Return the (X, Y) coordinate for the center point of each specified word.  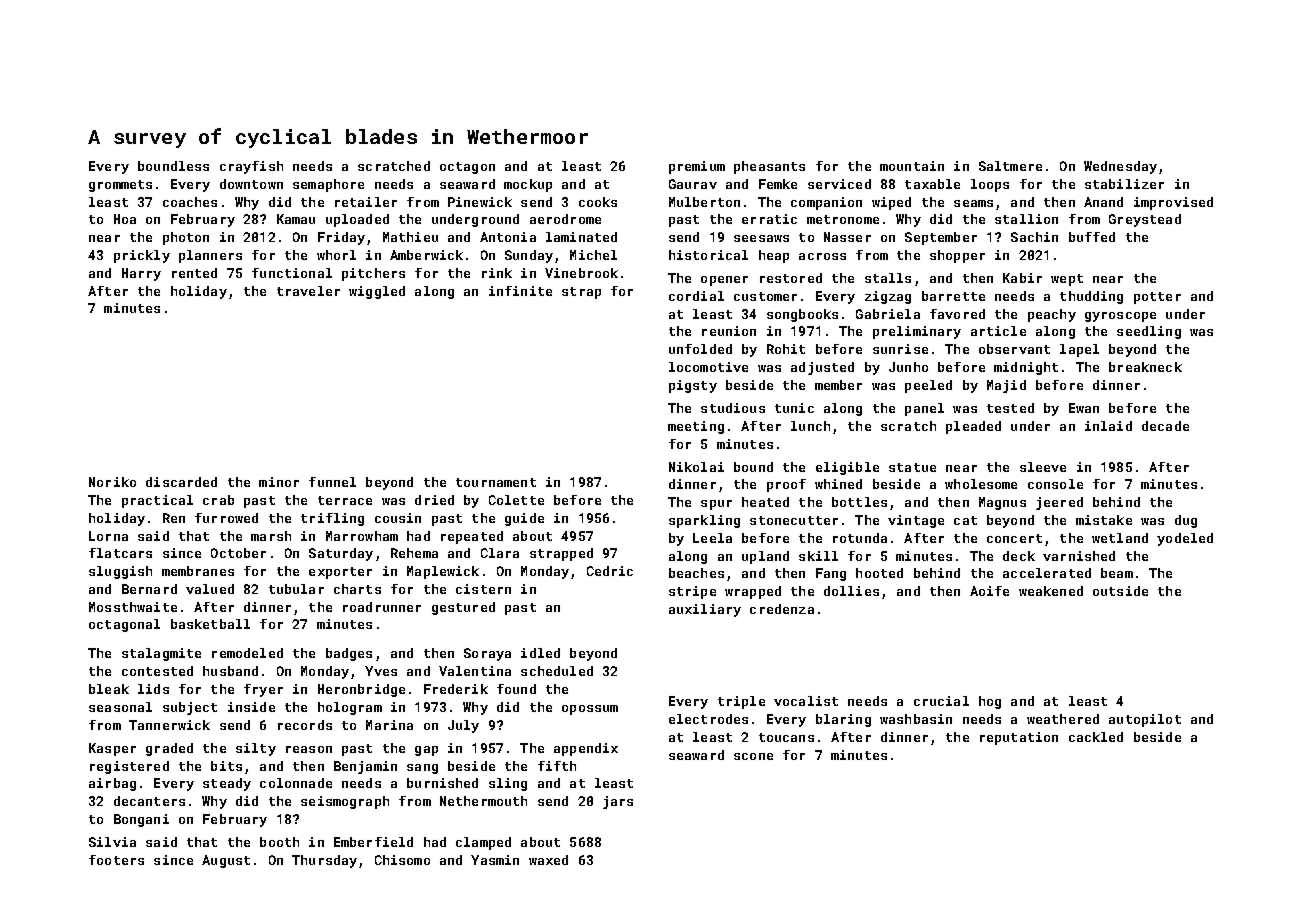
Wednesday (1120, 167)
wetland (1120, 538)
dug (1186, 521)
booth (279, 842)
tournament (496, 482)
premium (697, 167)
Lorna (108, 536)
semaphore (328, 185)
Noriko (112, 482)
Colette (516, 500)
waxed (548, 860)
